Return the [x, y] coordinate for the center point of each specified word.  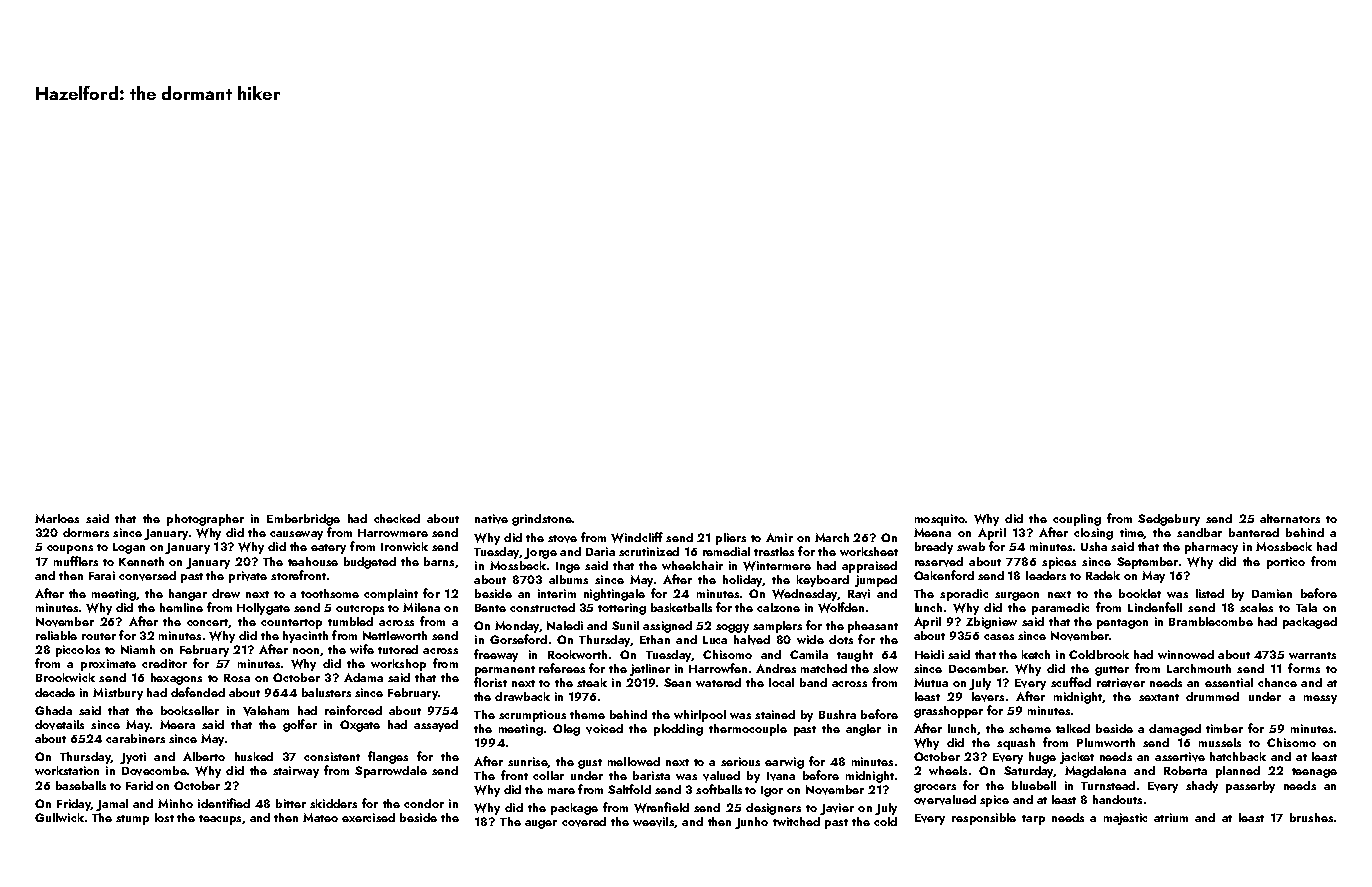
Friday [74, 805]
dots [841, 639]
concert [207, 622]
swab [971, 546]
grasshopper [948, 712]
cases [999, 637]
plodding [678, 730]
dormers [86, 532]
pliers [731, 539]
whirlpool [700, 716]
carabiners [135, 738]
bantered [1254, 532]
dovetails [59, 725]
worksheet [869, 551]
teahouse [313, 561]
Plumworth [1106, 742]
